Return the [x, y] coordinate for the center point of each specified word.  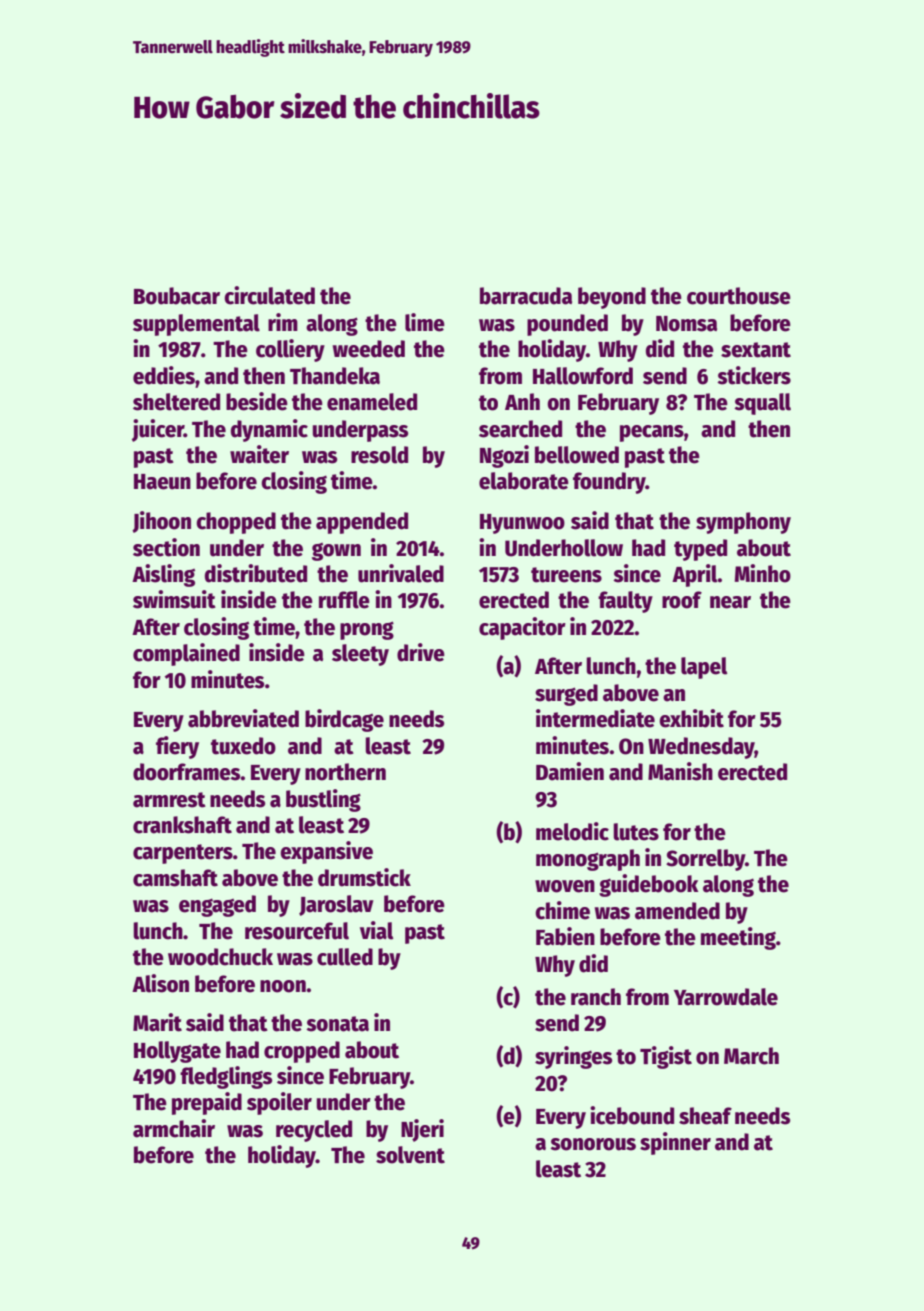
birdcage [344, 720]
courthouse [739, 296]
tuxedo [243, 746]
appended [362, 523]
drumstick [364, 877]
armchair [174, 1128]
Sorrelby [705, 860]
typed [700, 550]
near [730, 602]
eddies [164, 375]
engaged [217, 906]
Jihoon [161, 522]
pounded [567, 325]
